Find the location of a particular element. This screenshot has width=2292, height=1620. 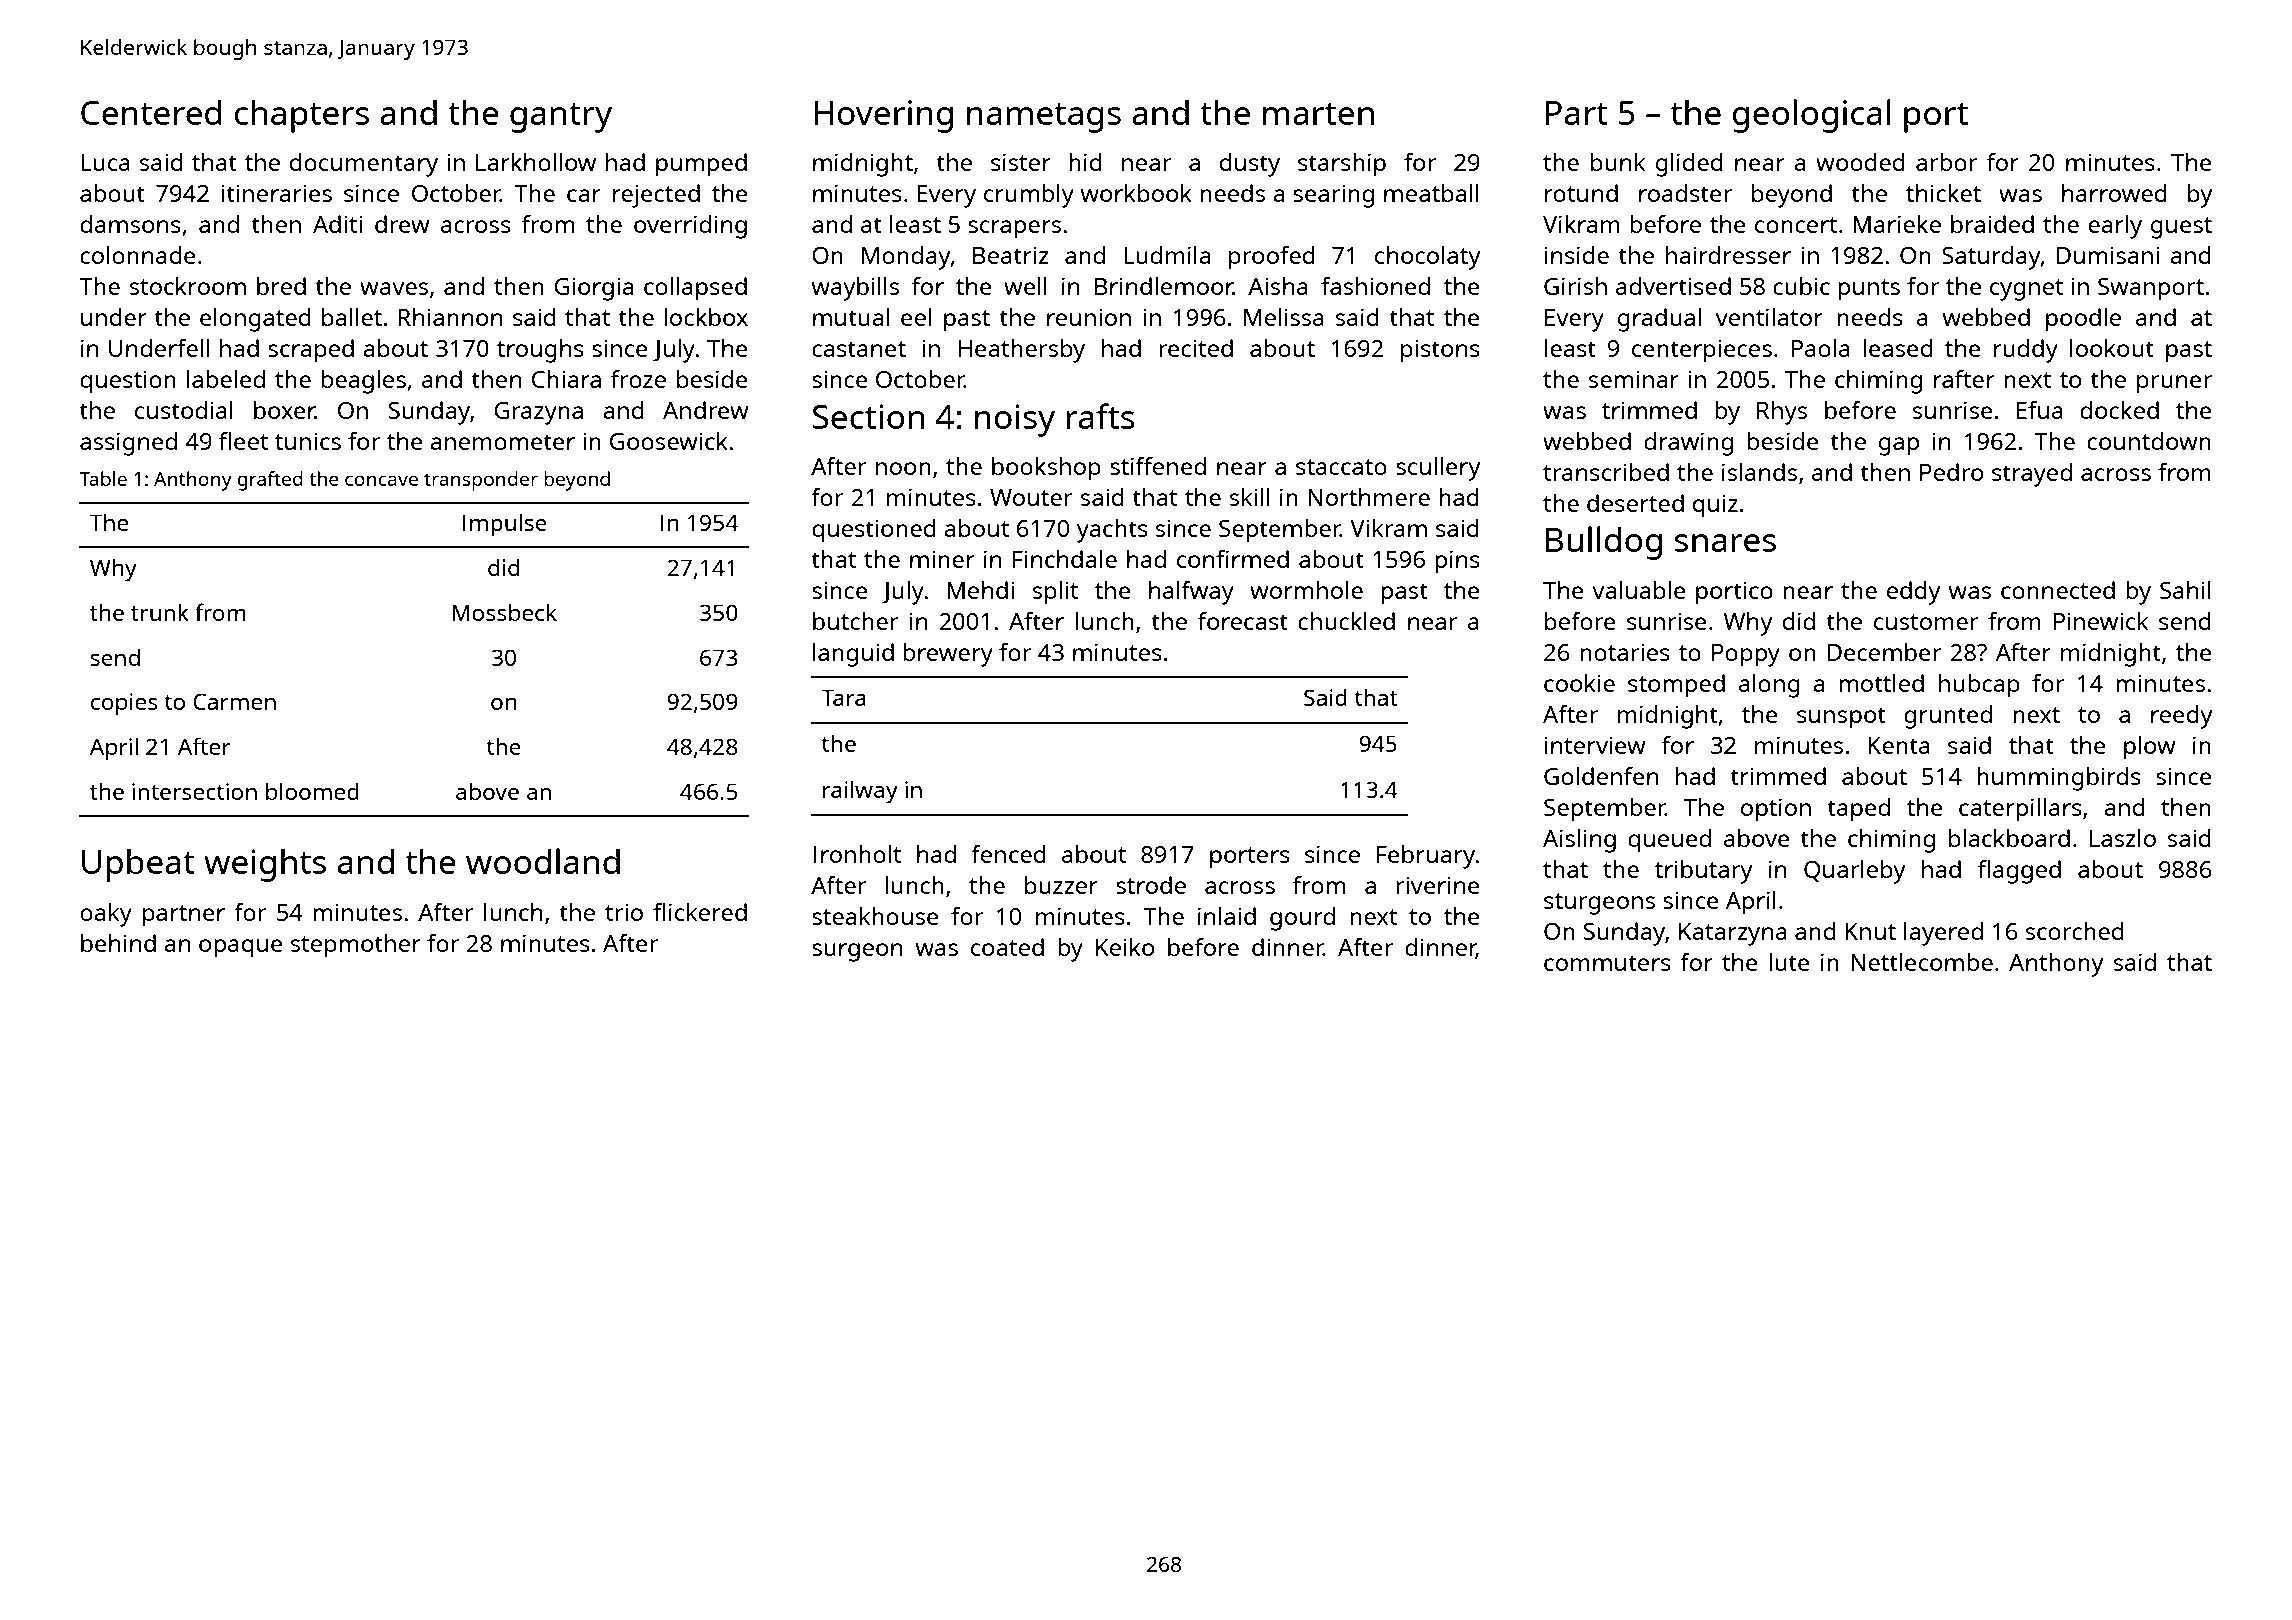

chapters is located at coordinates (302, 116).
